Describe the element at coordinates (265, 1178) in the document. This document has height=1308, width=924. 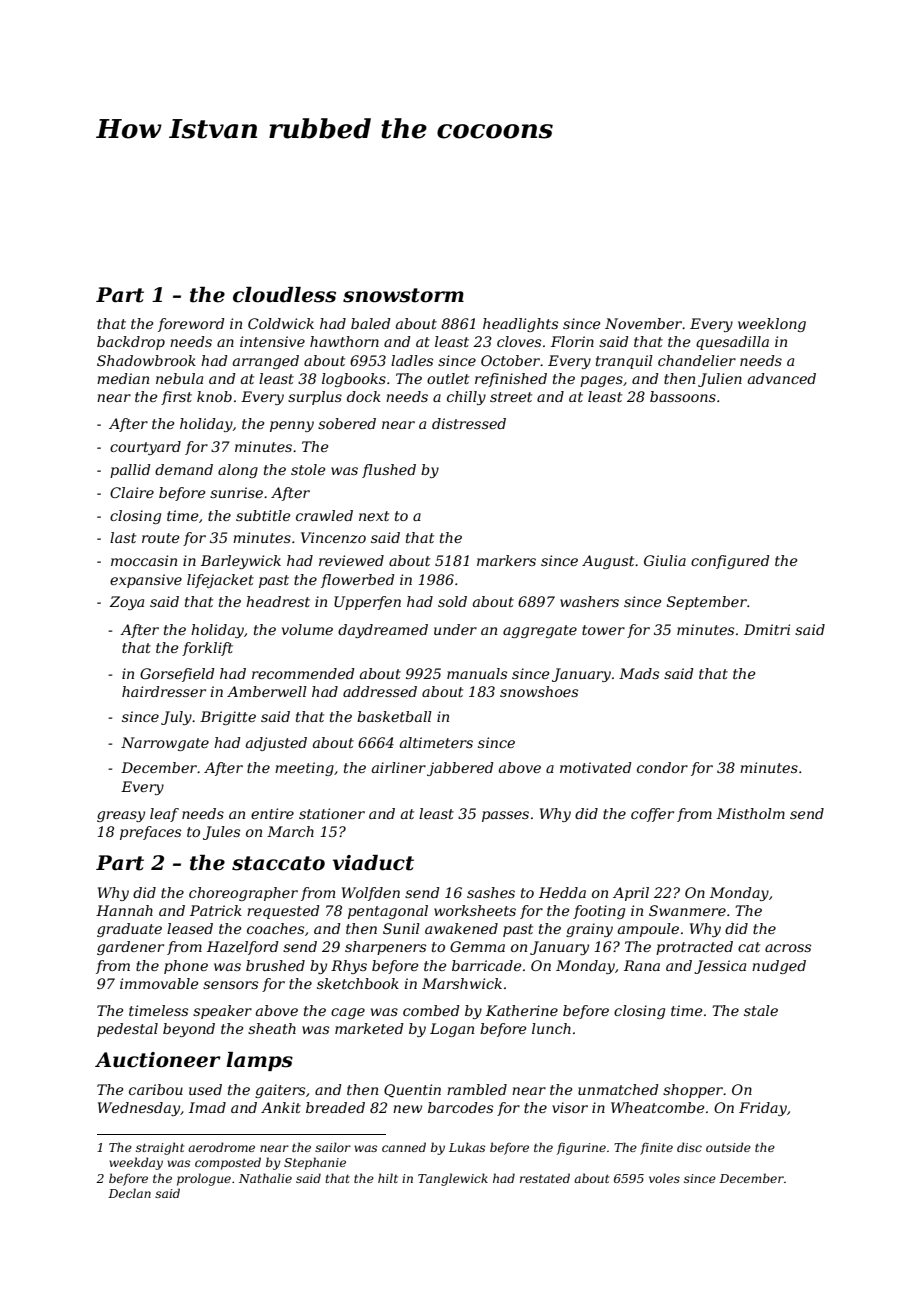
I see `Nathalie` at that location.
